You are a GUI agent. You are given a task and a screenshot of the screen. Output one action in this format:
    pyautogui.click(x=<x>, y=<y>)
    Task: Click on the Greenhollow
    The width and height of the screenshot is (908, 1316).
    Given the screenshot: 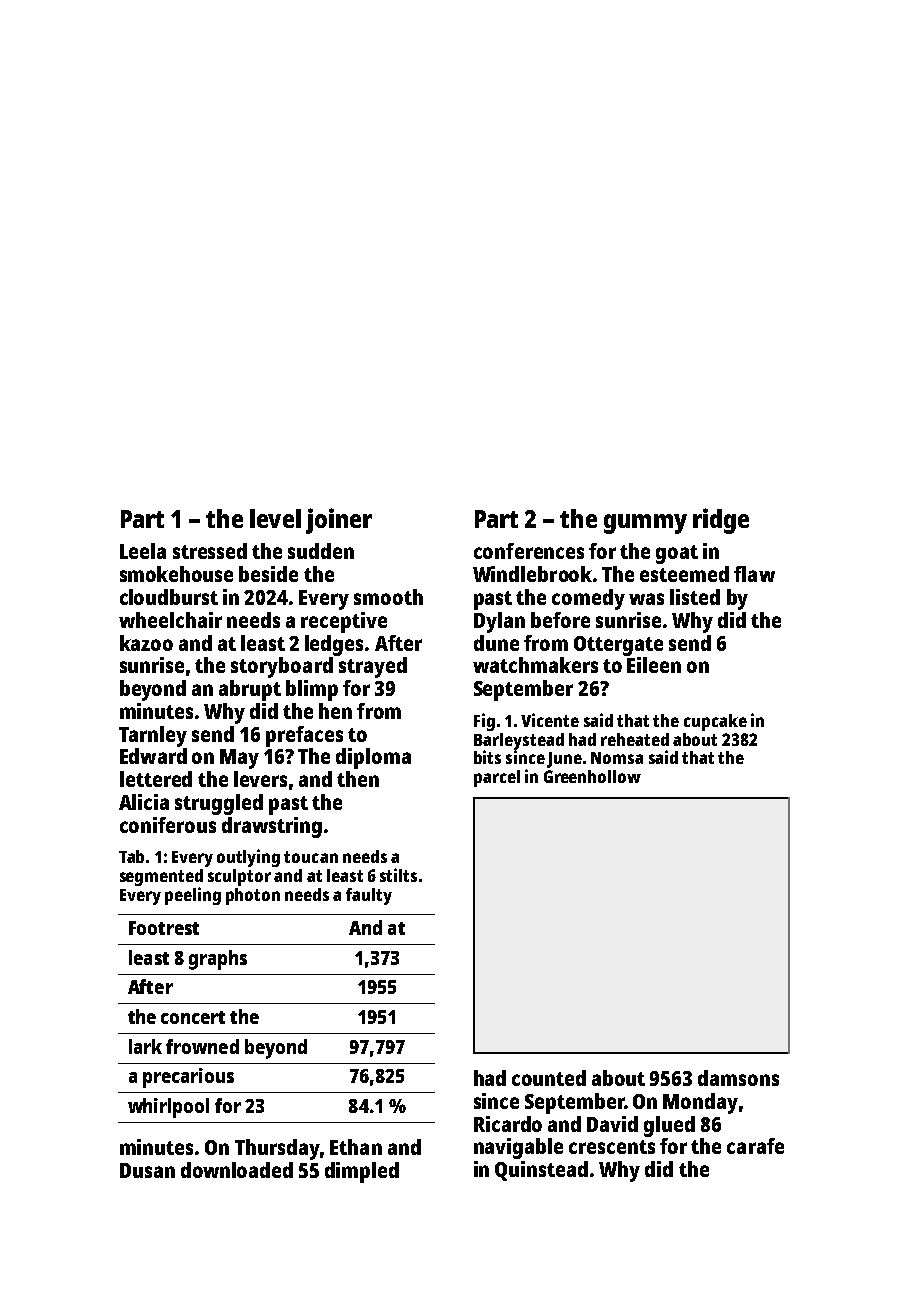 What is the action you would take?
    pyautogui.click(x=592, y=776)
